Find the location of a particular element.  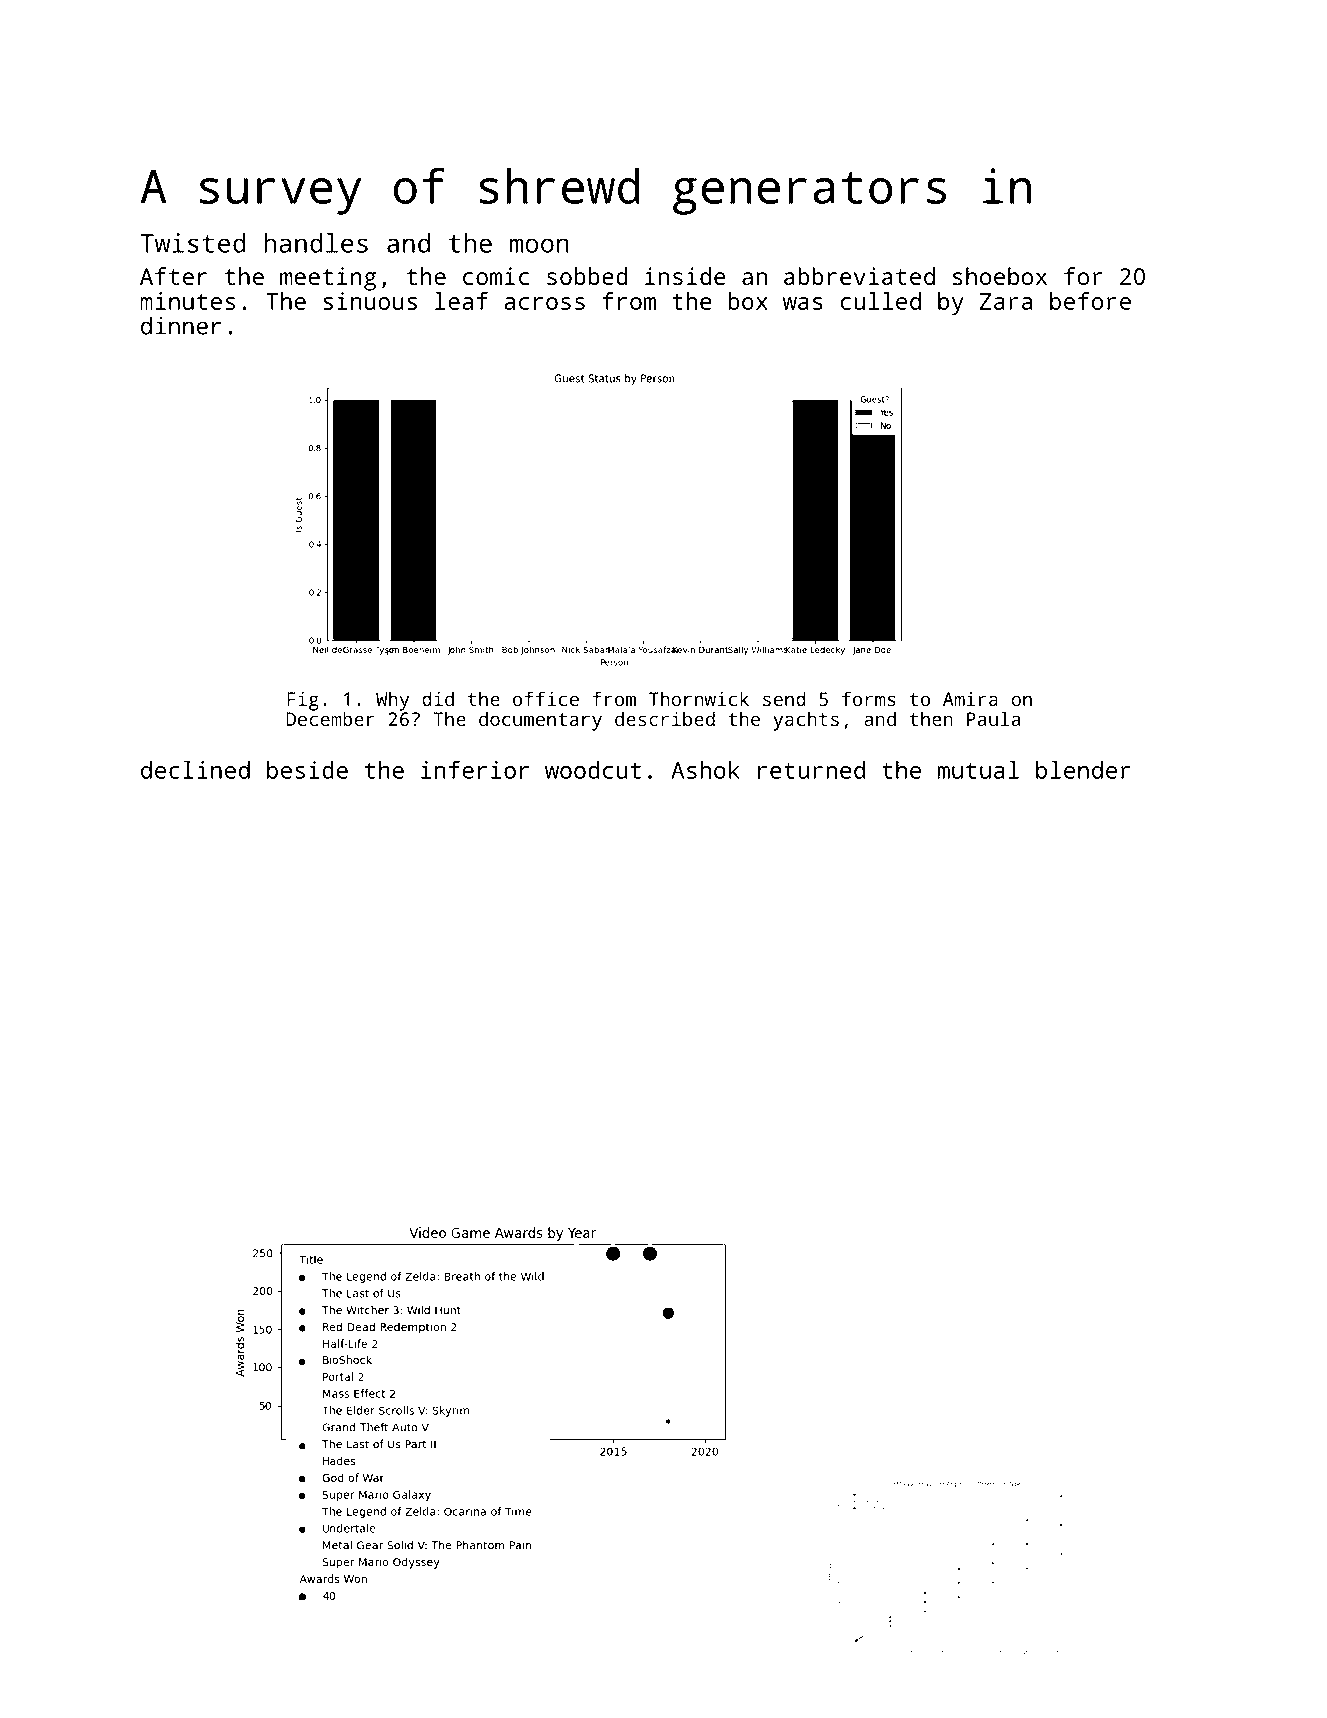

culled is located at coordinates (880, 301).
